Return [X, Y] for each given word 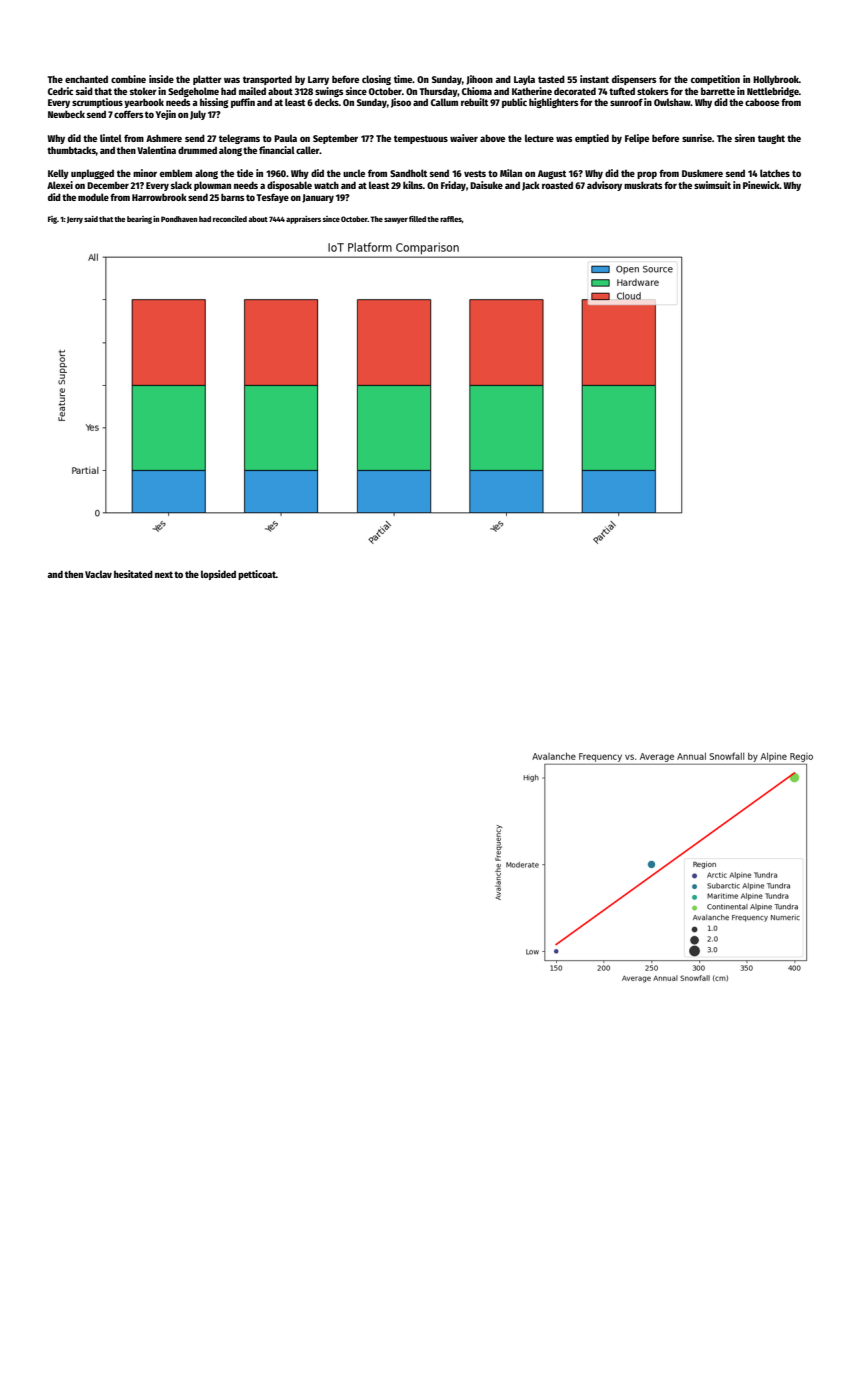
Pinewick [761, 185]
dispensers [634, 80]
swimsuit [712, 185]
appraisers [303, 220]
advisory [604, 186]
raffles [451, 219]
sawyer [396, 221]
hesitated [133, 574]
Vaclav [98, 574]
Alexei [60, 185]
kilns [413, 185]
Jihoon [479, 80]
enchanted [86, 79]
